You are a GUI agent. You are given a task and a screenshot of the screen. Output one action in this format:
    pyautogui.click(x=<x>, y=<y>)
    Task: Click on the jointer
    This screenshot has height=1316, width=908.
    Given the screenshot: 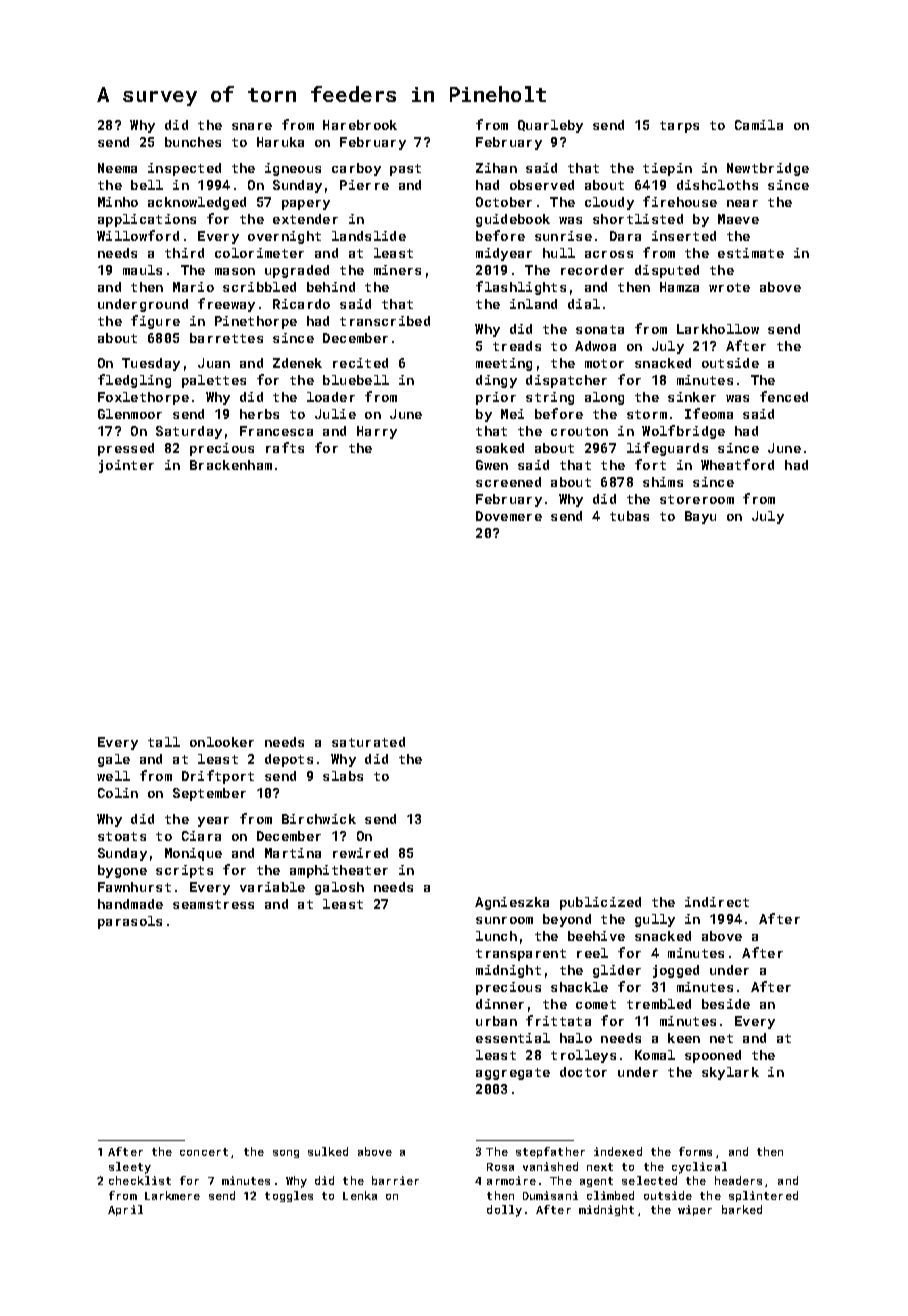 What is the action you would take?
    pyautogui.click(x=126, y=466)
